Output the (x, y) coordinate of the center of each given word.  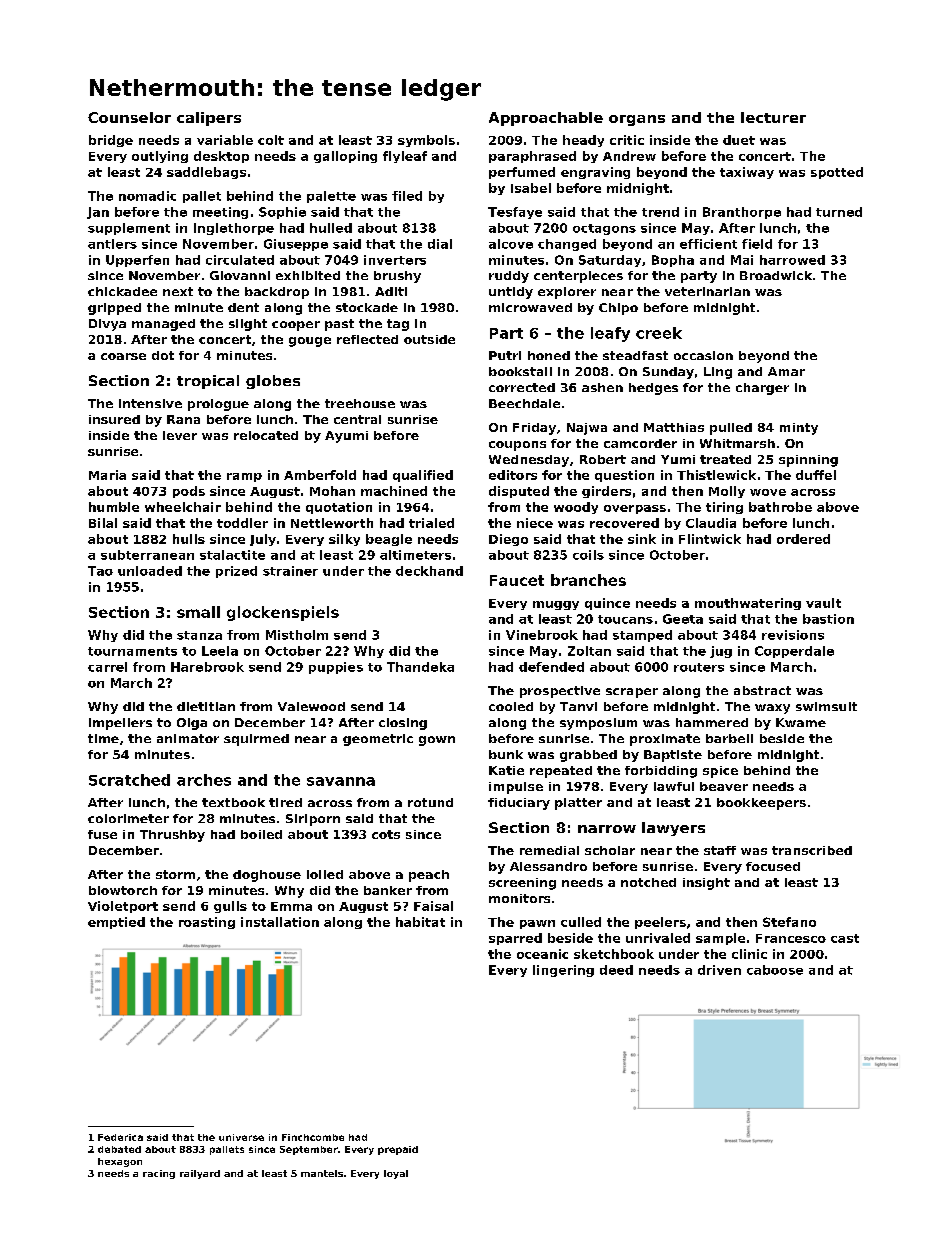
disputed (519, 492)
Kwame (801, 722)
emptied (116, 923)
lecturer (773, 117)
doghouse (267, 876)
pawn (537, 924)
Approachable (546, 119)
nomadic (147, 196)
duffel (816, 475)
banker (388, 890)
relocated (266, 435)
